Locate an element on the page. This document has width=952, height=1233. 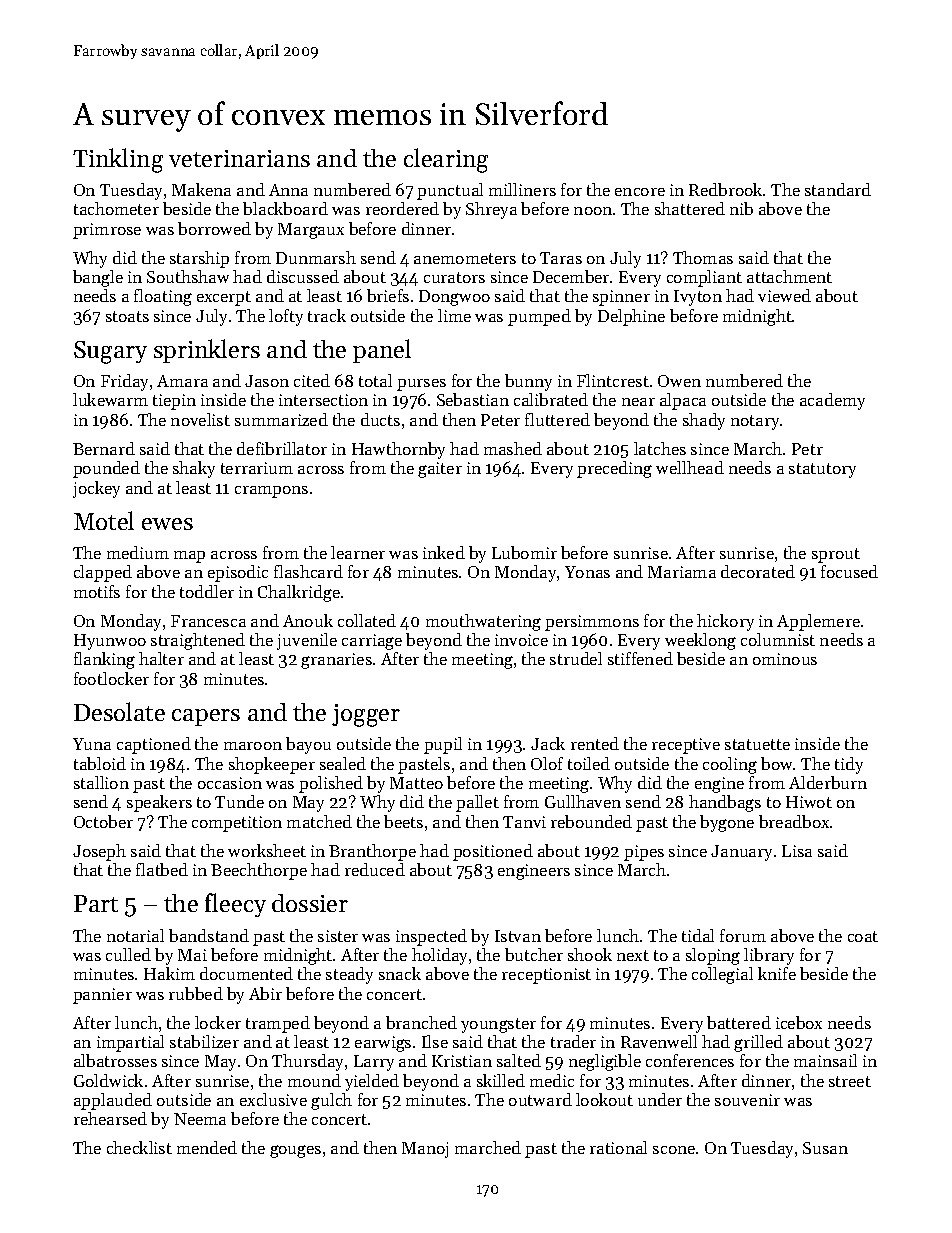
strudel is located at coordinates (576, 658).
